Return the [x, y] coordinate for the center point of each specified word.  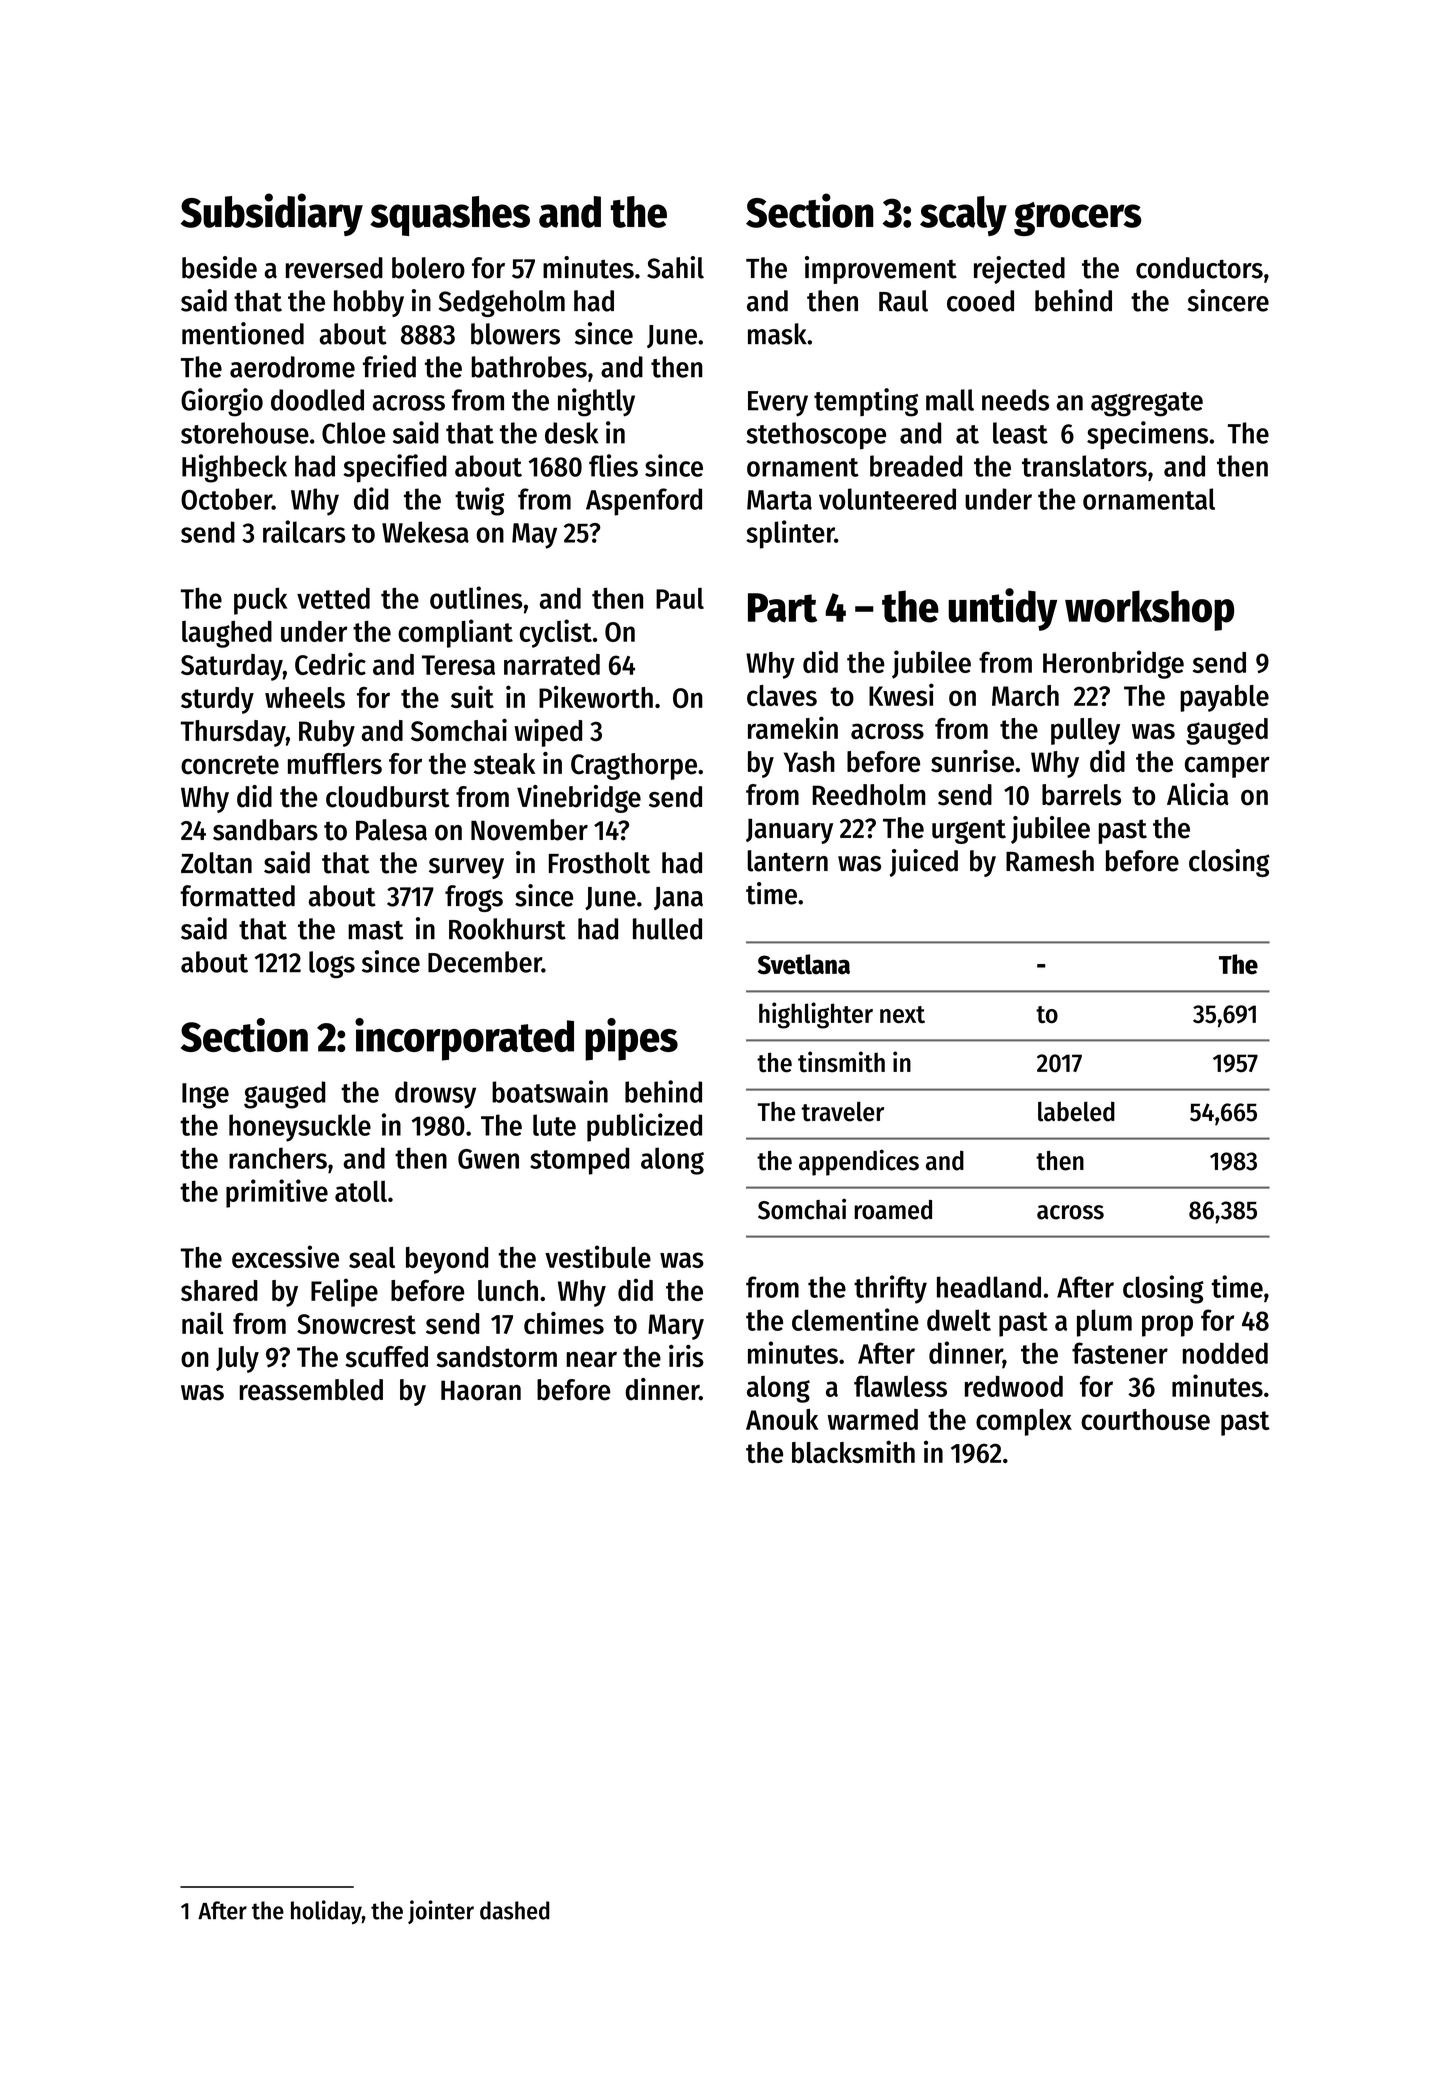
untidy [1003, 609]
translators [1084, 466]
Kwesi [901, 694]
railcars [304, 531]
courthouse [1145, 1419]
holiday [326, 1912]
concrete [230, 765]
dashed [515, 1910]
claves [782, 695]
